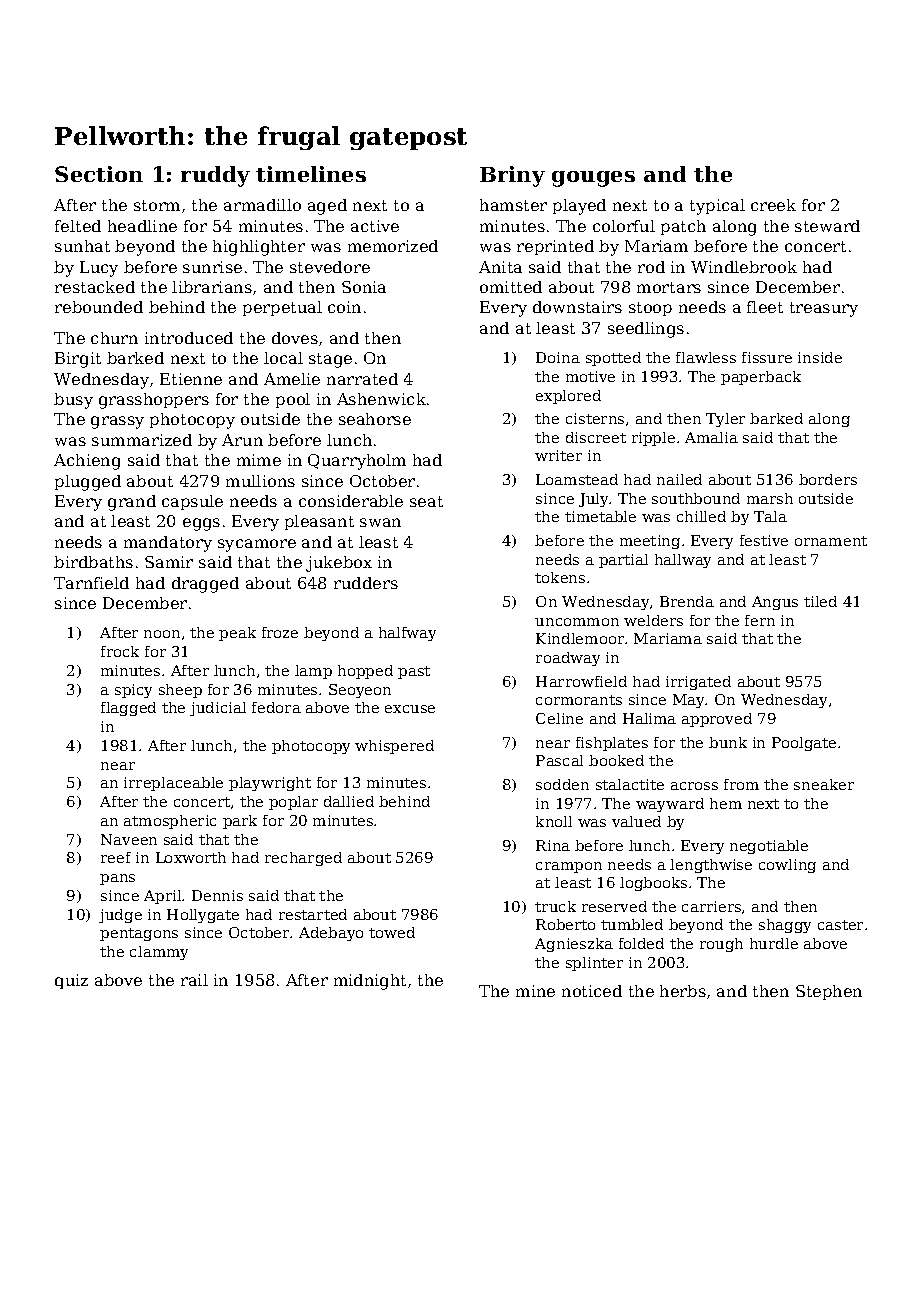  I want to click on storm, so click(157, 205).
